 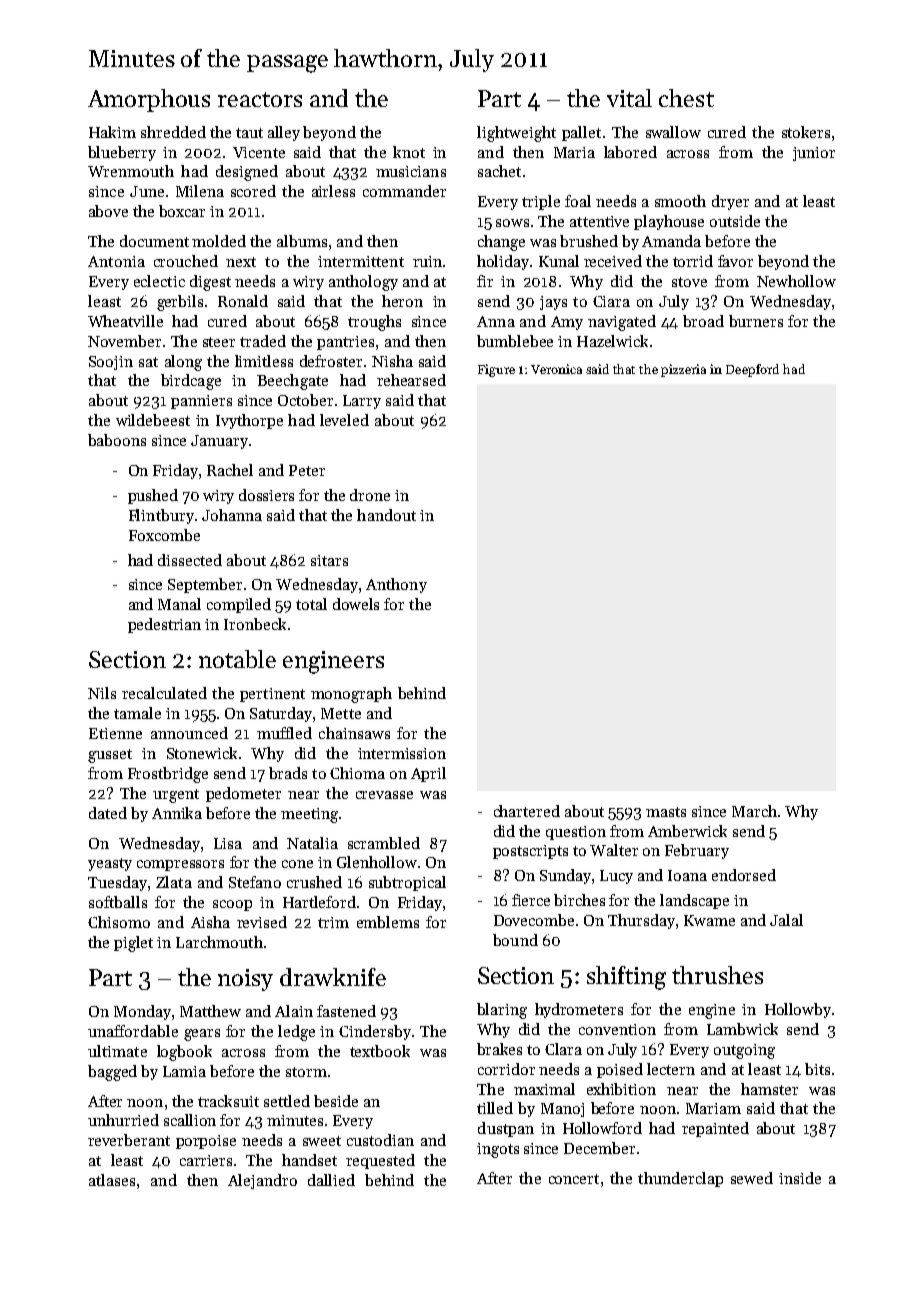 I want to click on bumblebee, so click(x=515, y=341).
